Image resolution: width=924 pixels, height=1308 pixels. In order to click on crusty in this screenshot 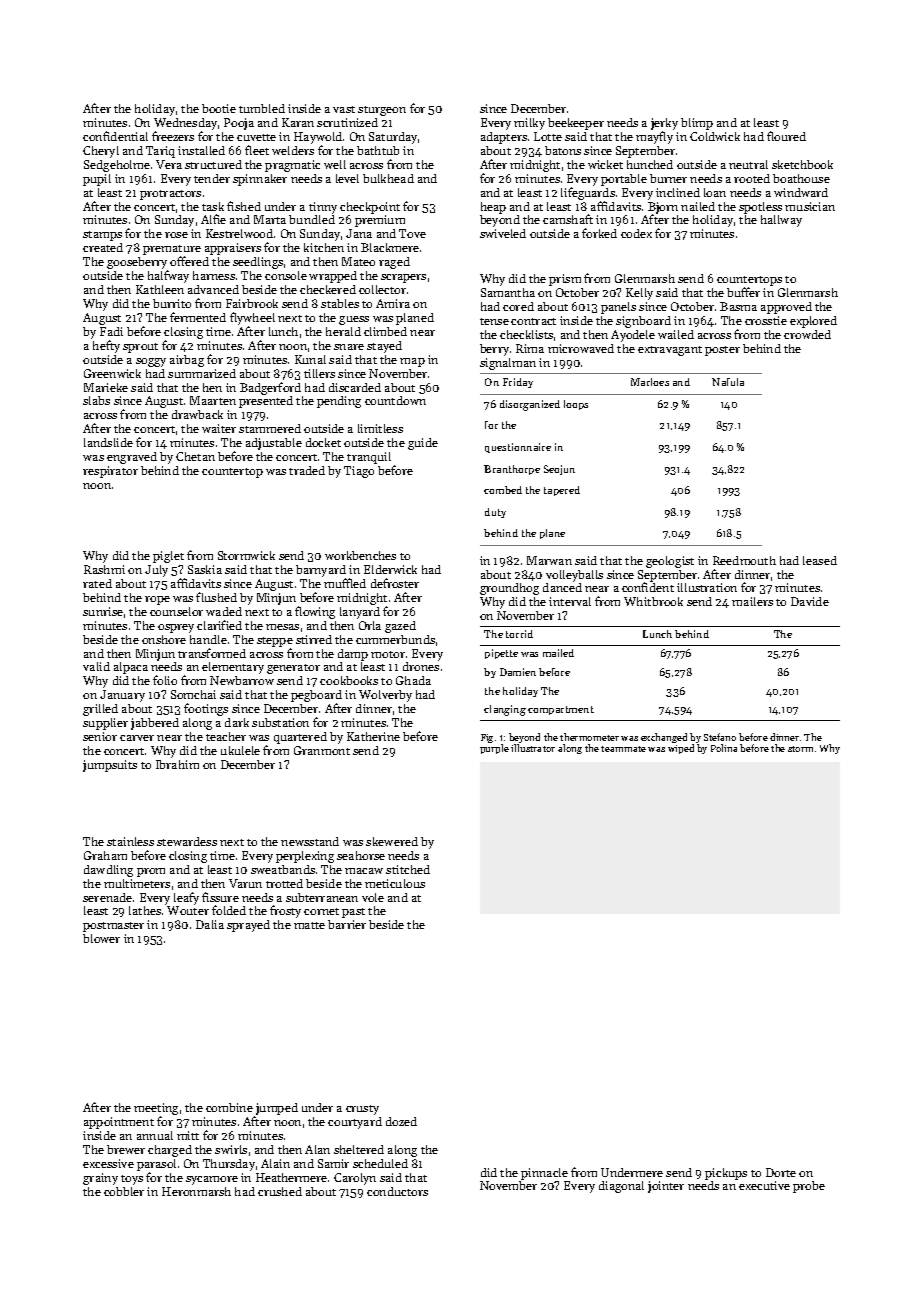, I will do `click(362, 1110)`.
